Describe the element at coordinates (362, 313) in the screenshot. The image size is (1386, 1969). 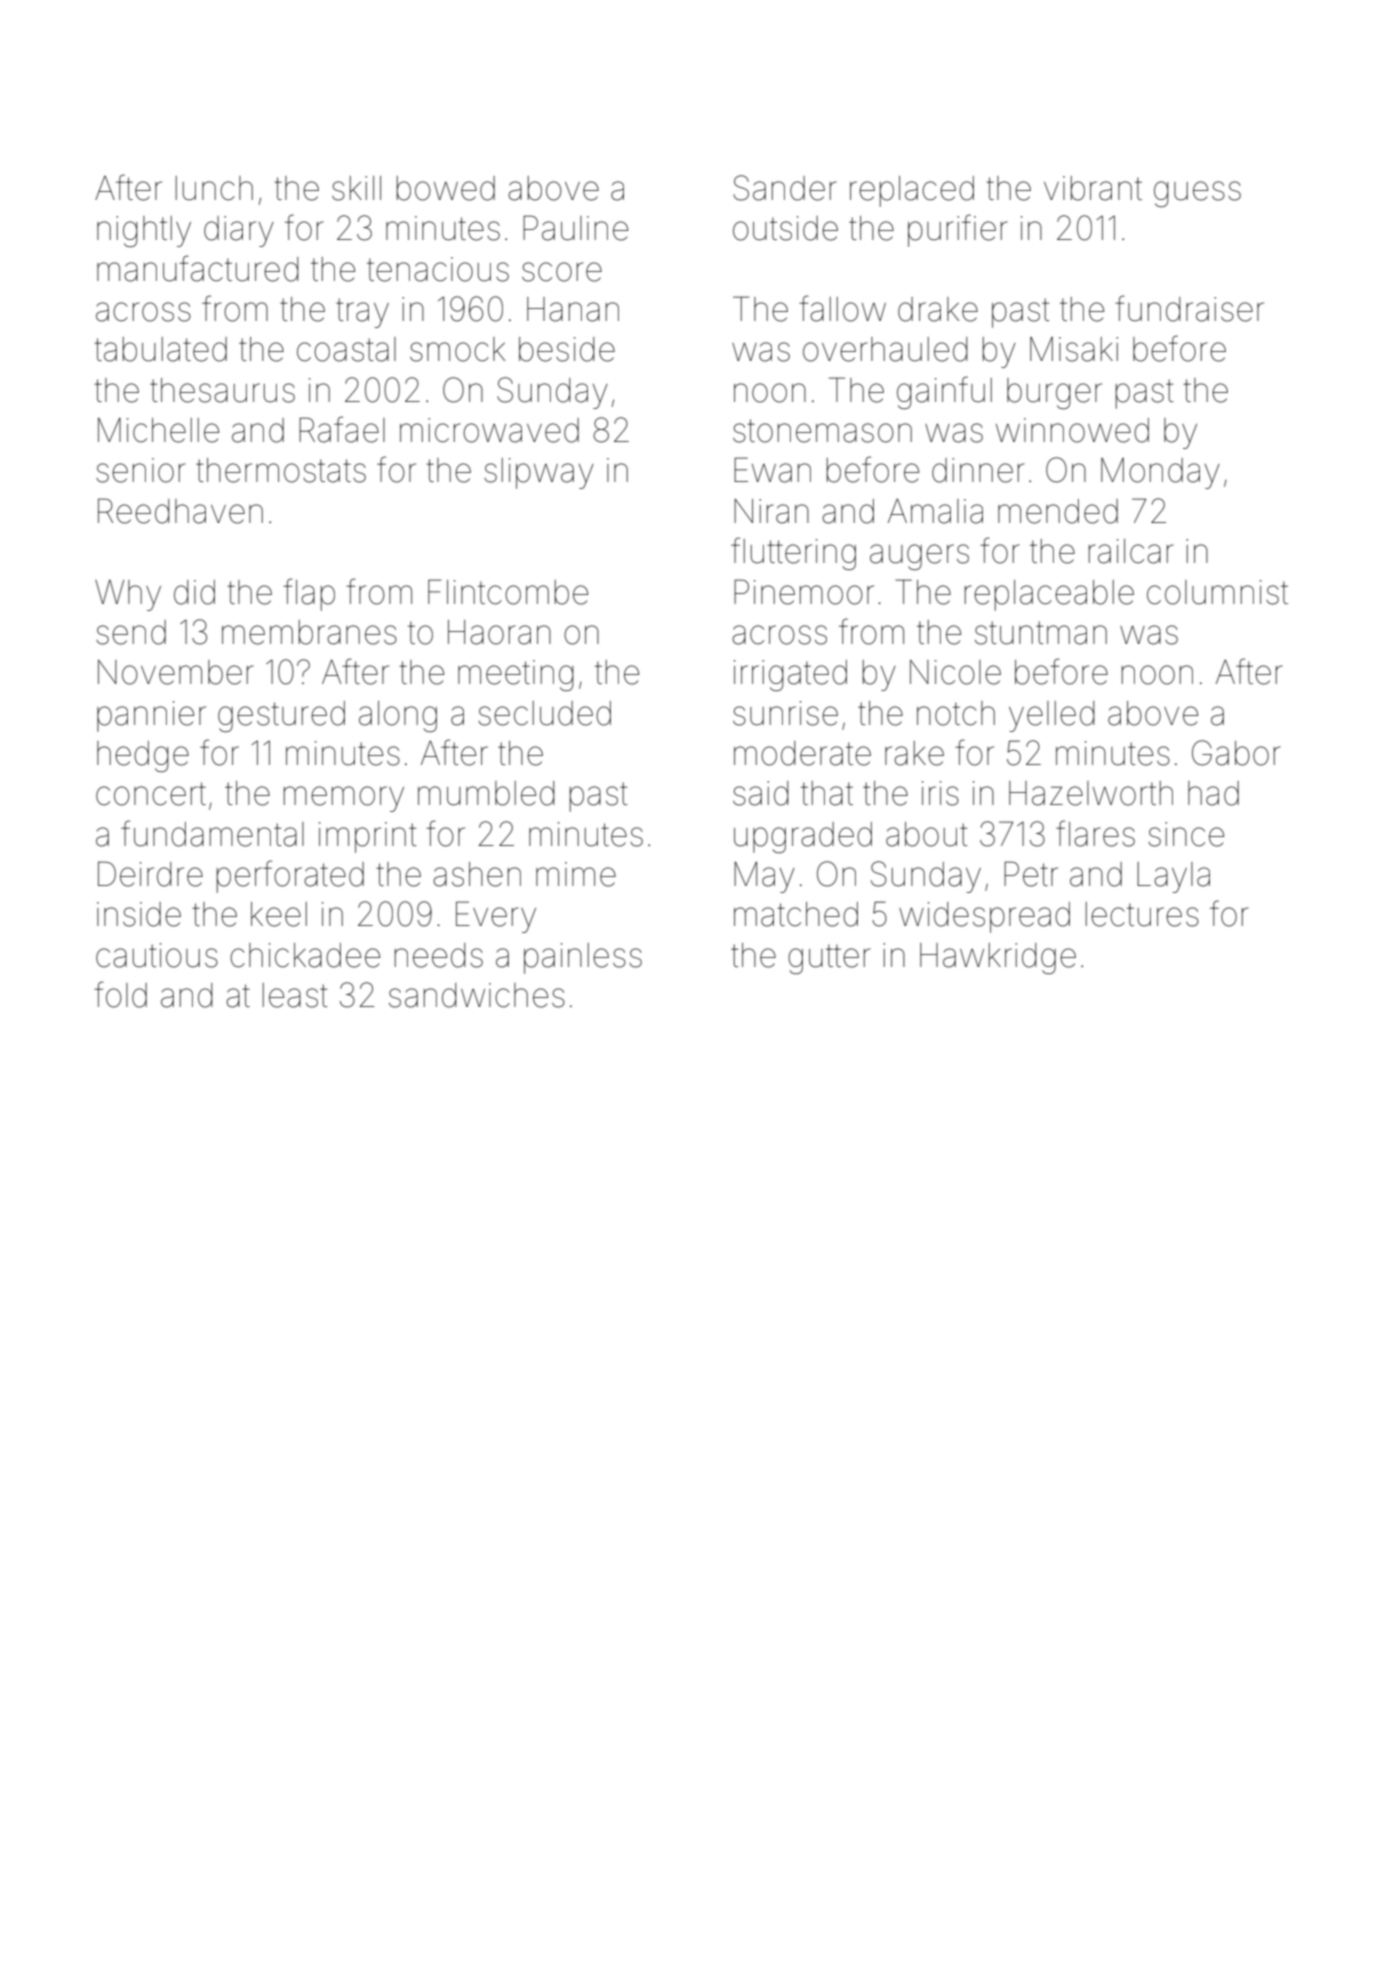
I see `tray` at that location.
